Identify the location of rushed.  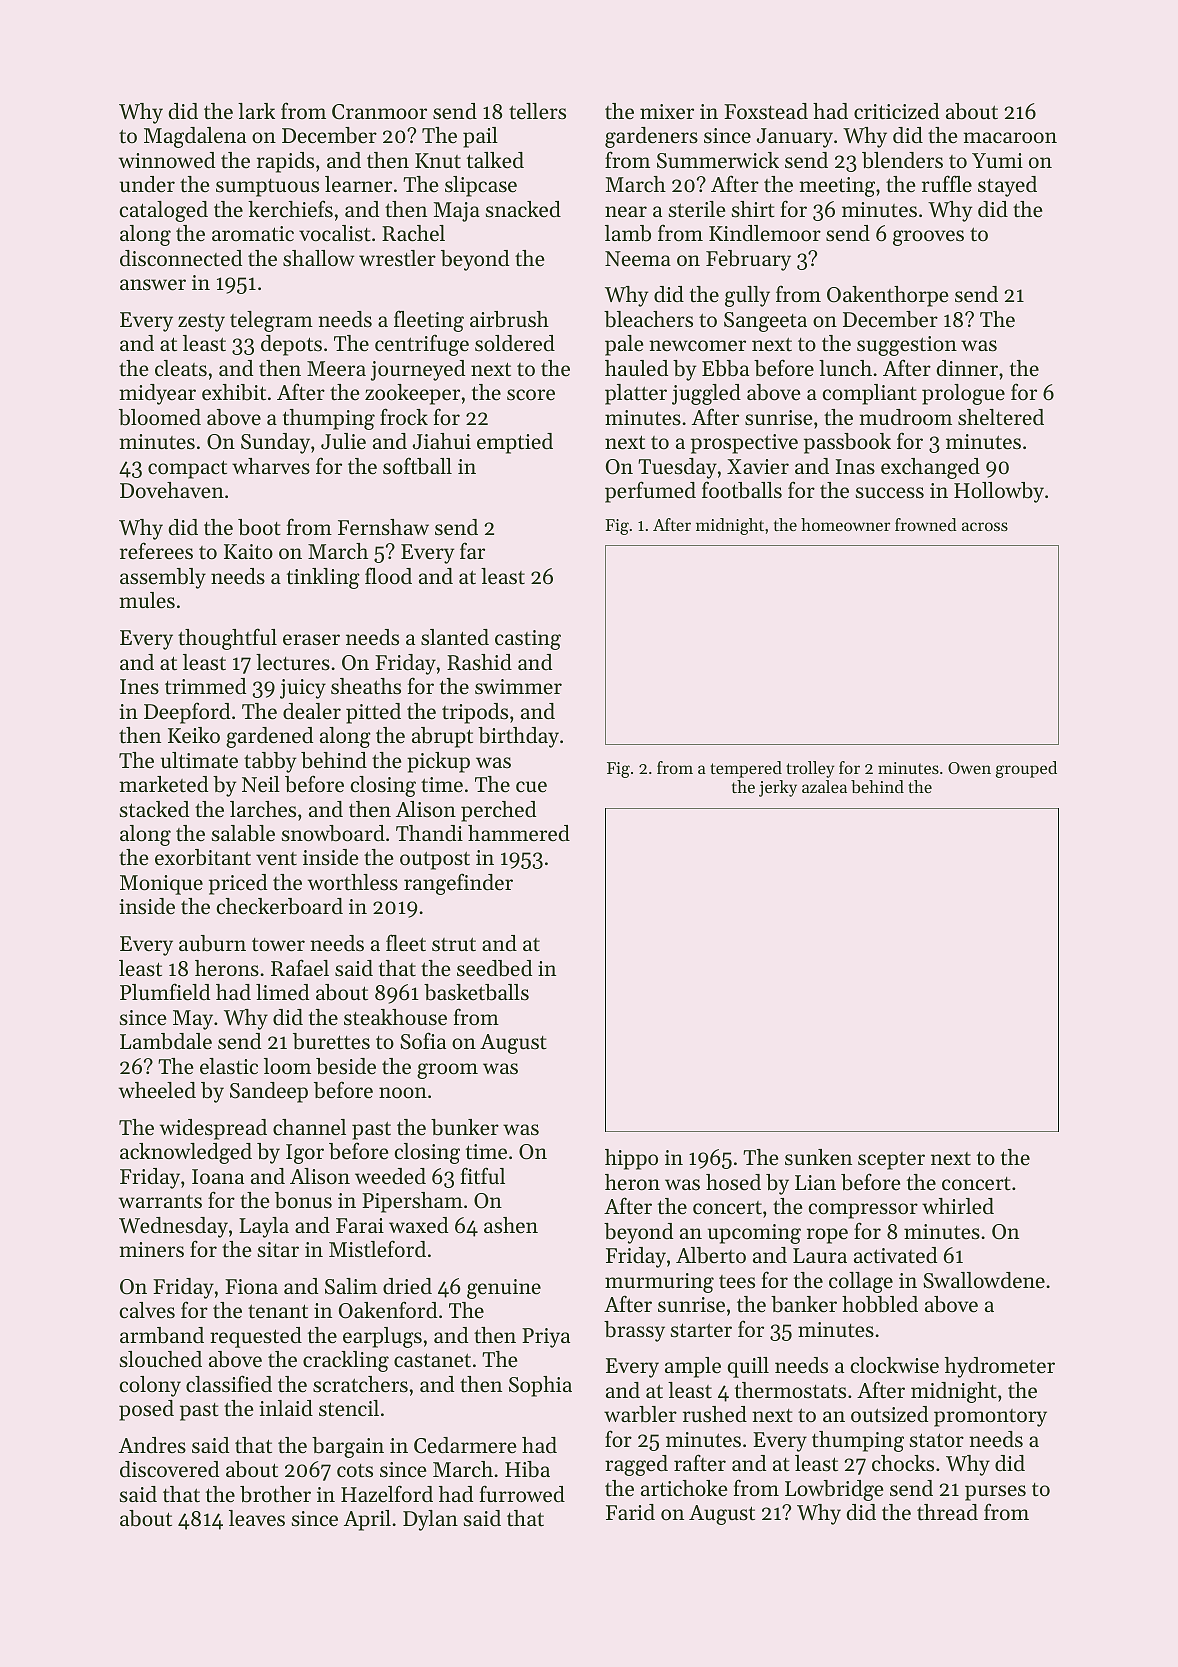
(715, 1414).
